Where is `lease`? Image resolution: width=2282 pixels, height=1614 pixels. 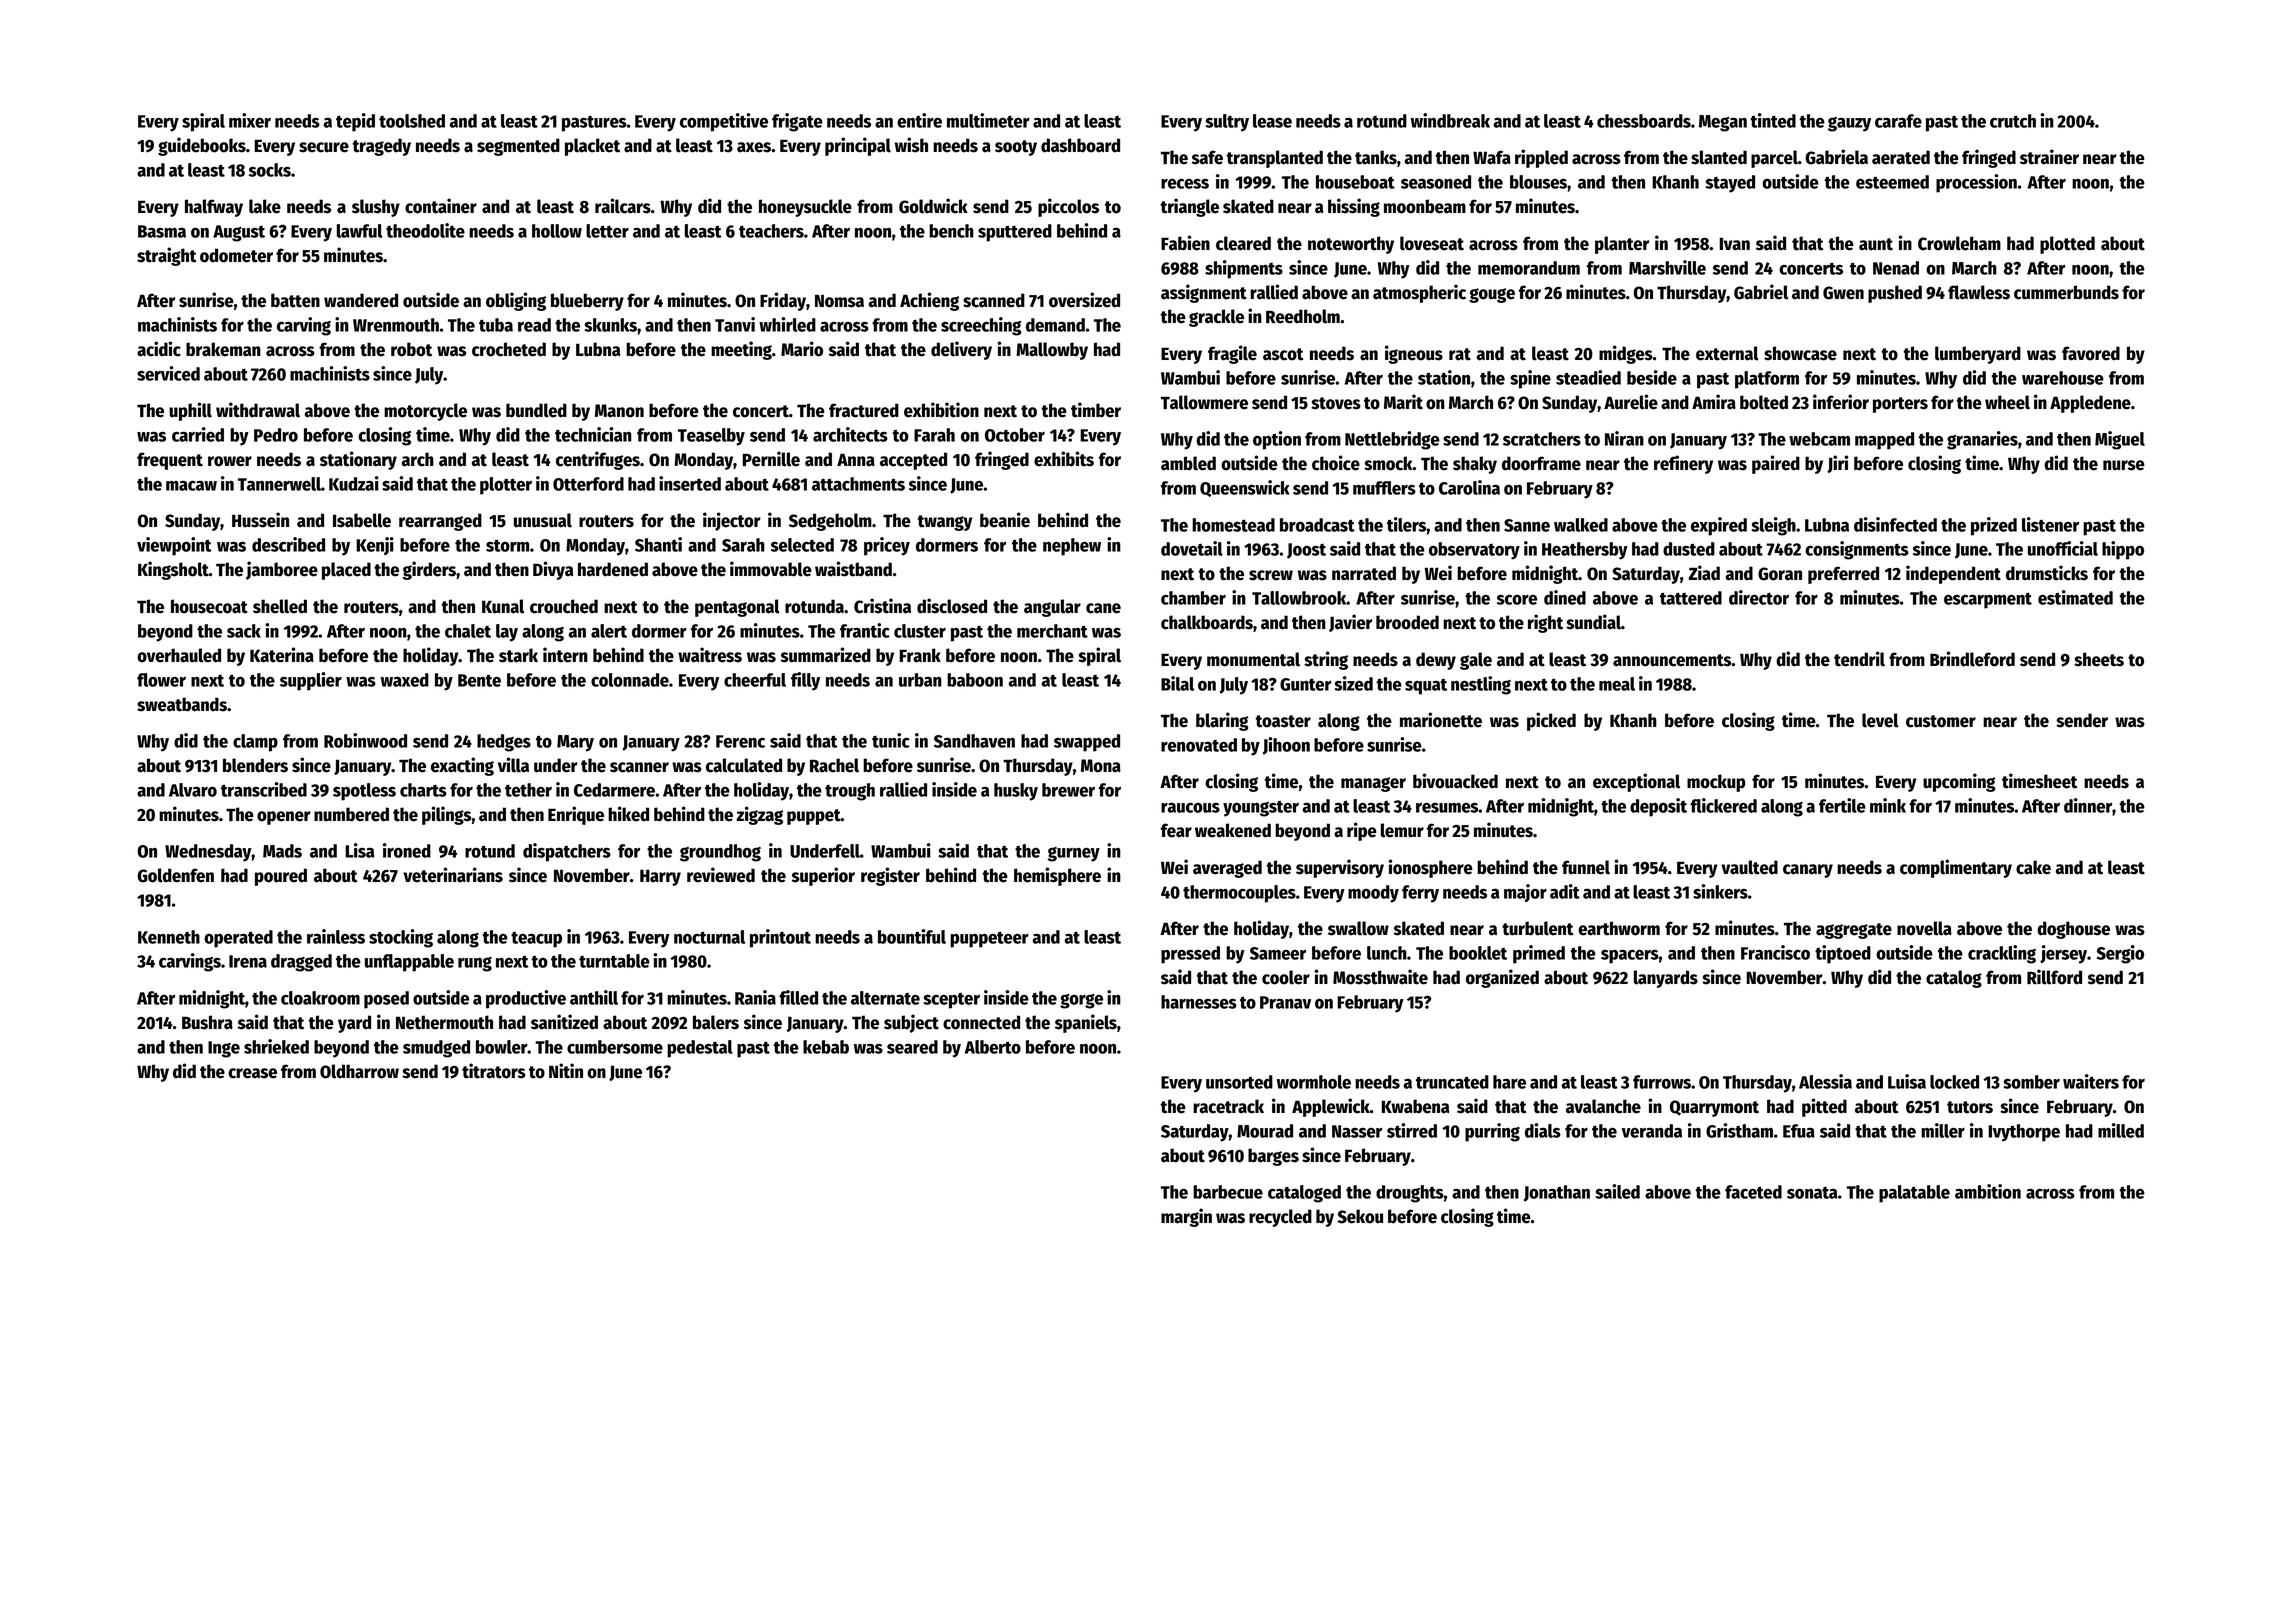
lease is located at coordinates (1272, 121).
